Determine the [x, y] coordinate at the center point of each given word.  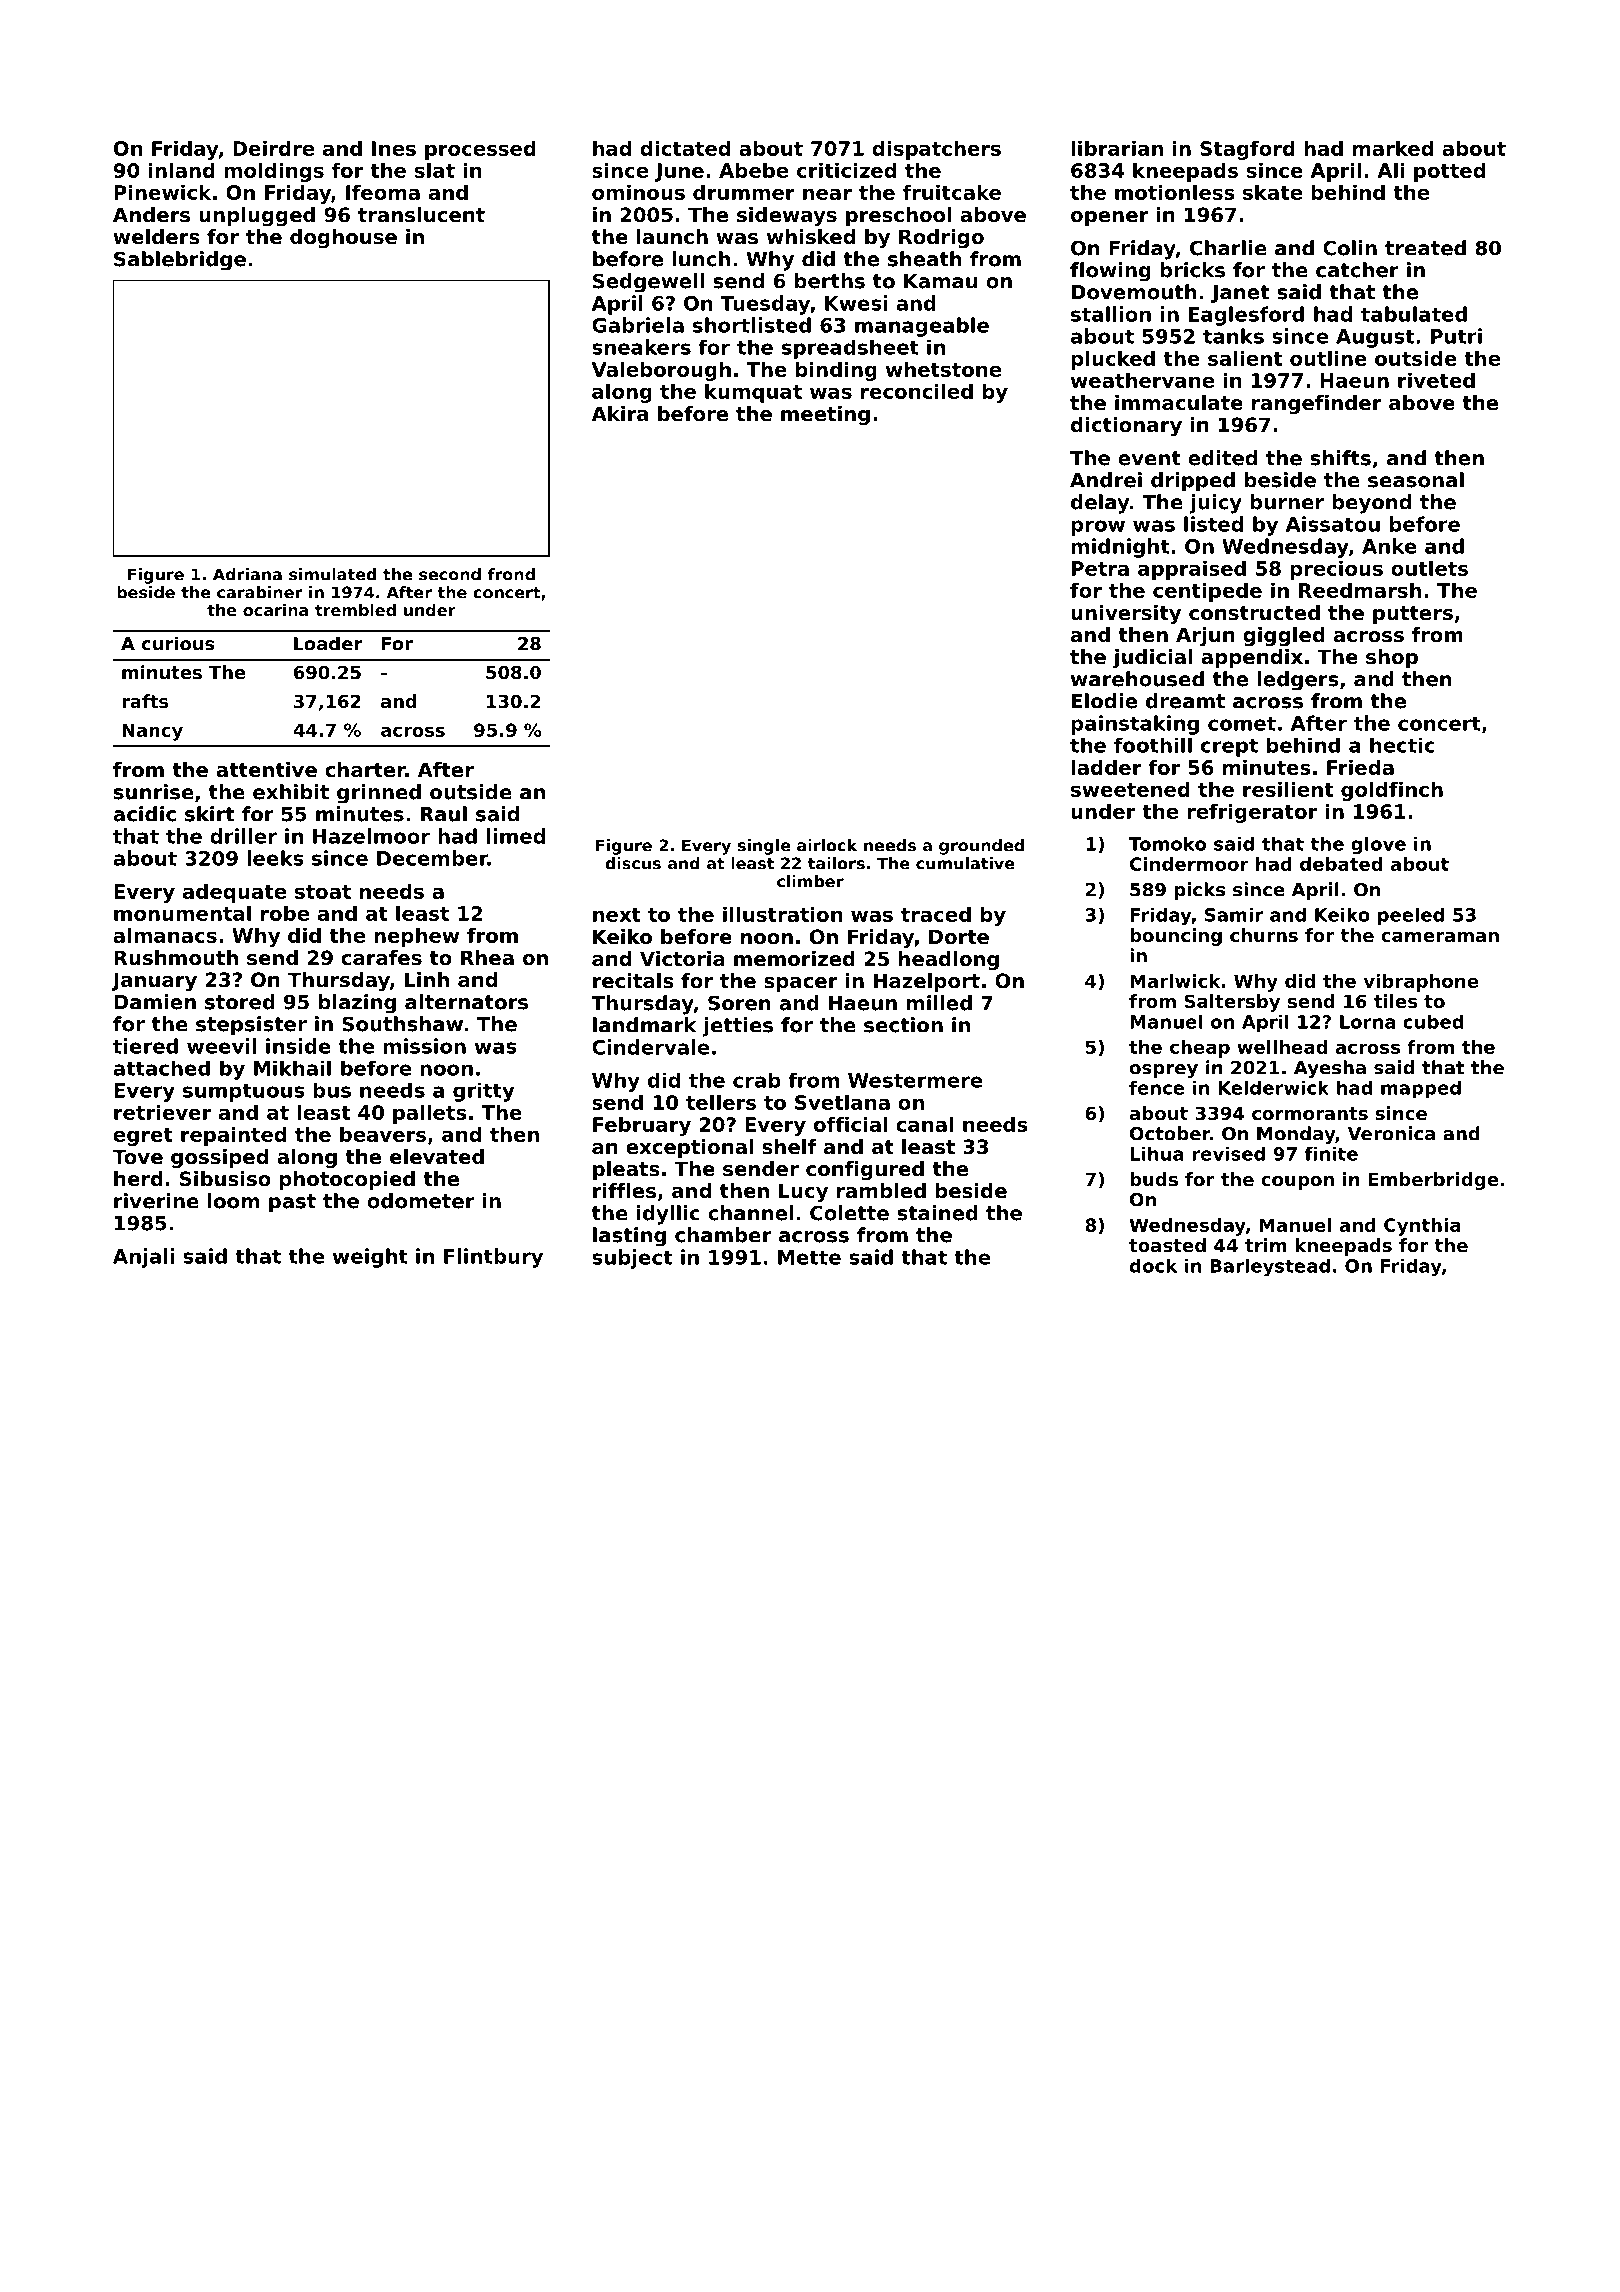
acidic [144, 814]
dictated [685, 148]
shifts [1340, 458]
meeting [825, 415]
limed [516, 836]
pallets [430, 1114]
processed [480, 150]
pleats [626, 1170]
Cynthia [1422, 1227]
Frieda [1360, 767]
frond [511, 574]
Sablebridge [180, 261]
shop [1392, 658]
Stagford [1247, 150]
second [450, 574]
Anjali [143, 1258]
